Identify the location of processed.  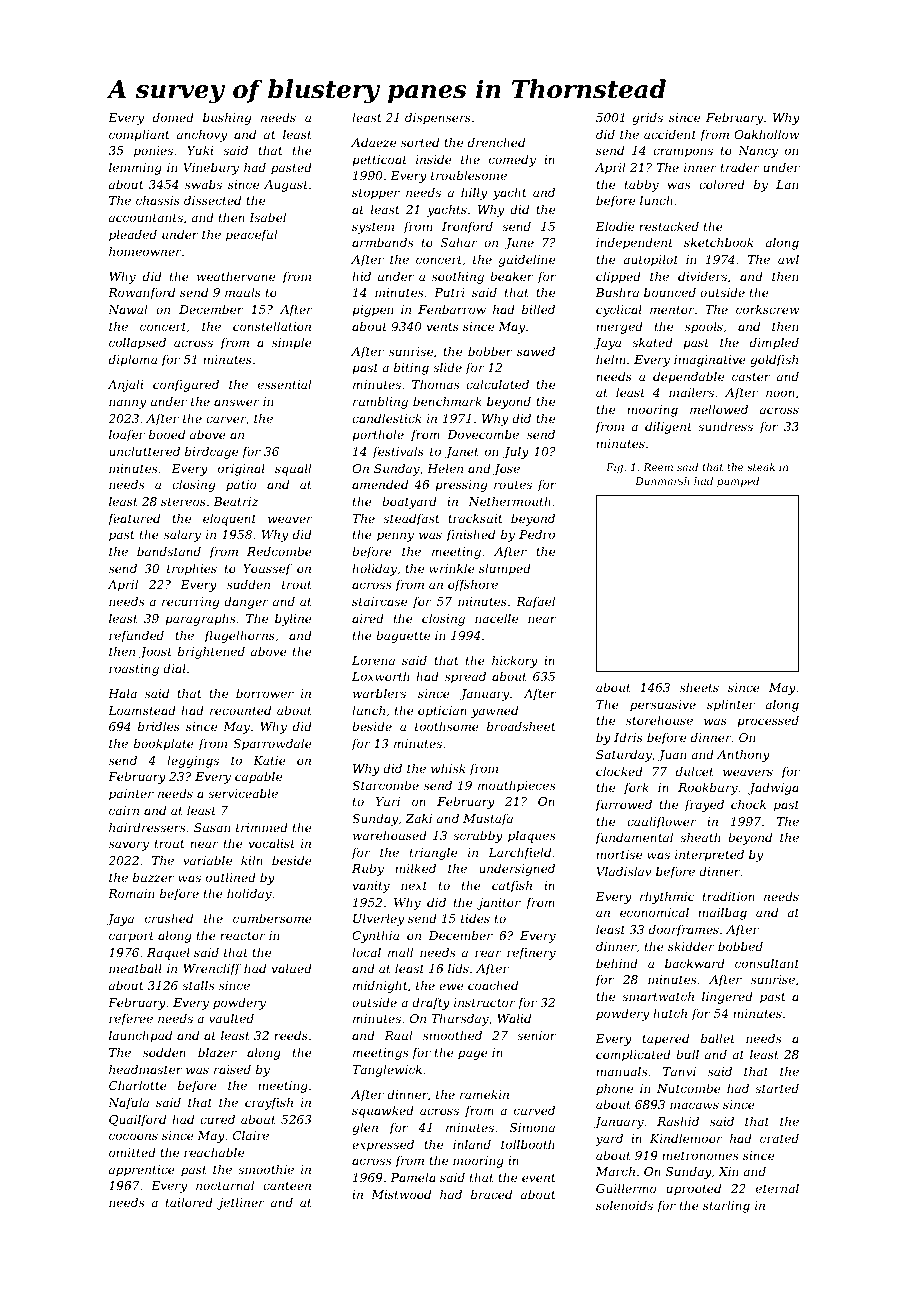
(768, 721).
